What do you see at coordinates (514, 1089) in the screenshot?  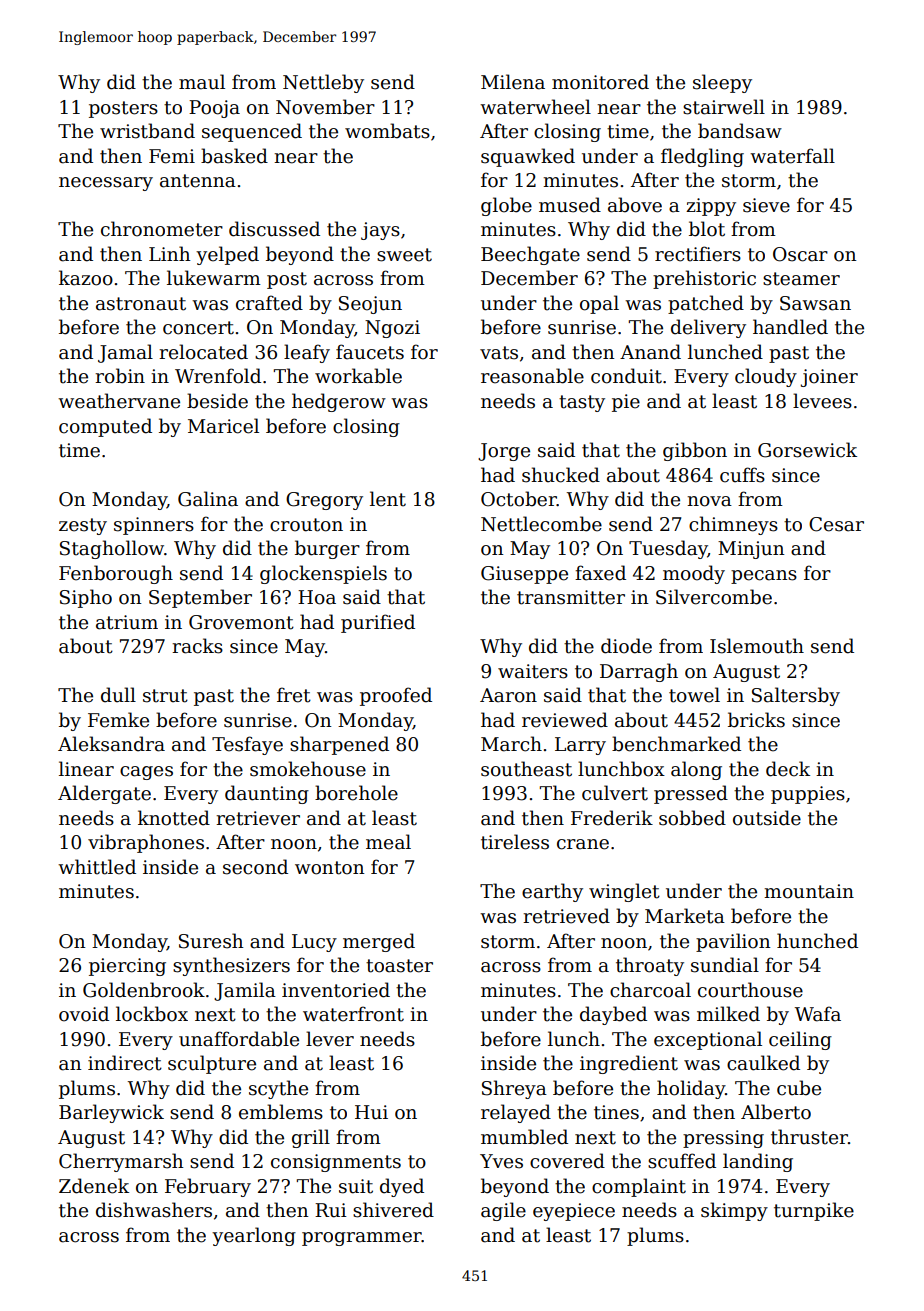 I see `Shreya` at bounding box center [514, 1089].
